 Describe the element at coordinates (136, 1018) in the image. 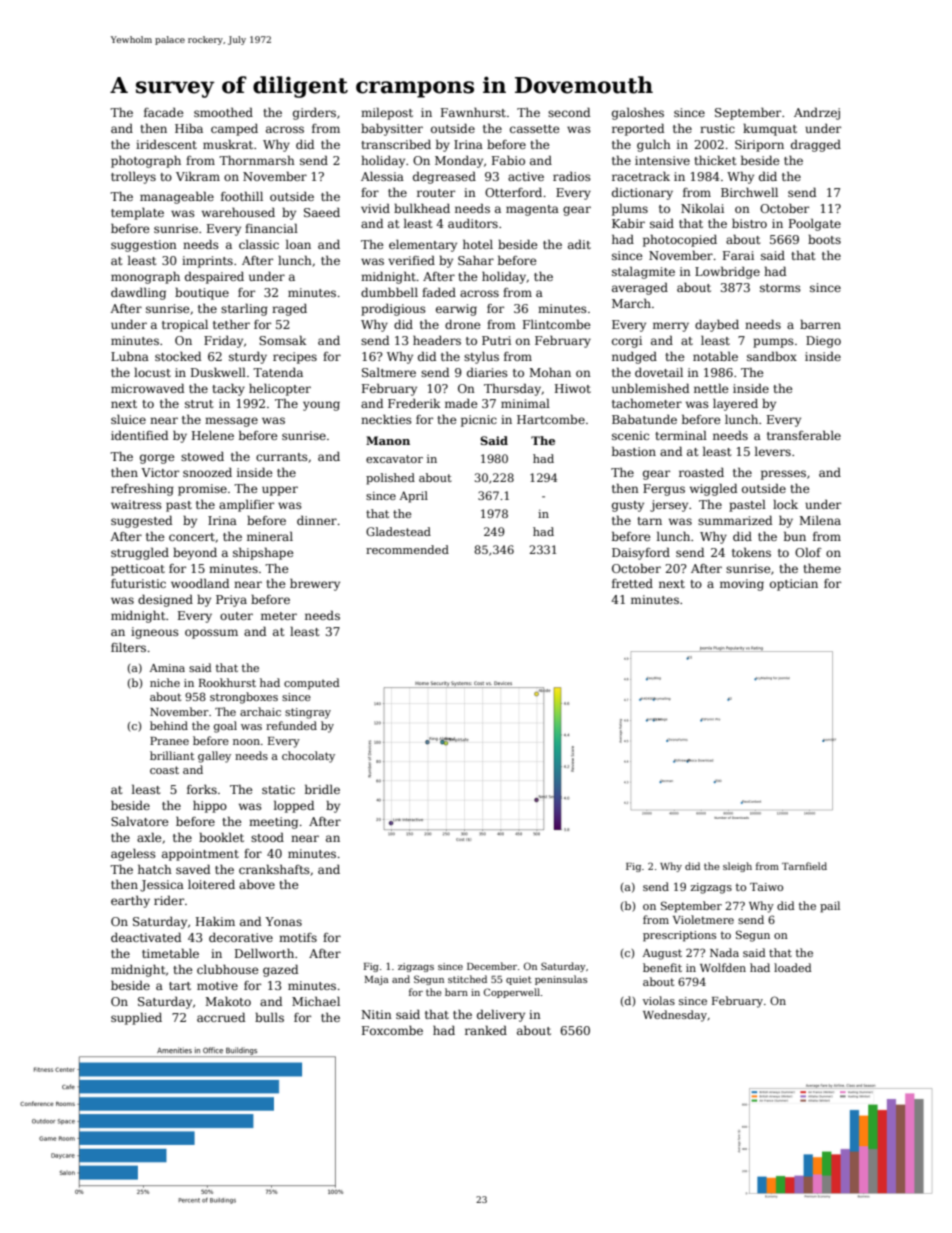

I see `supplied` at that location.
